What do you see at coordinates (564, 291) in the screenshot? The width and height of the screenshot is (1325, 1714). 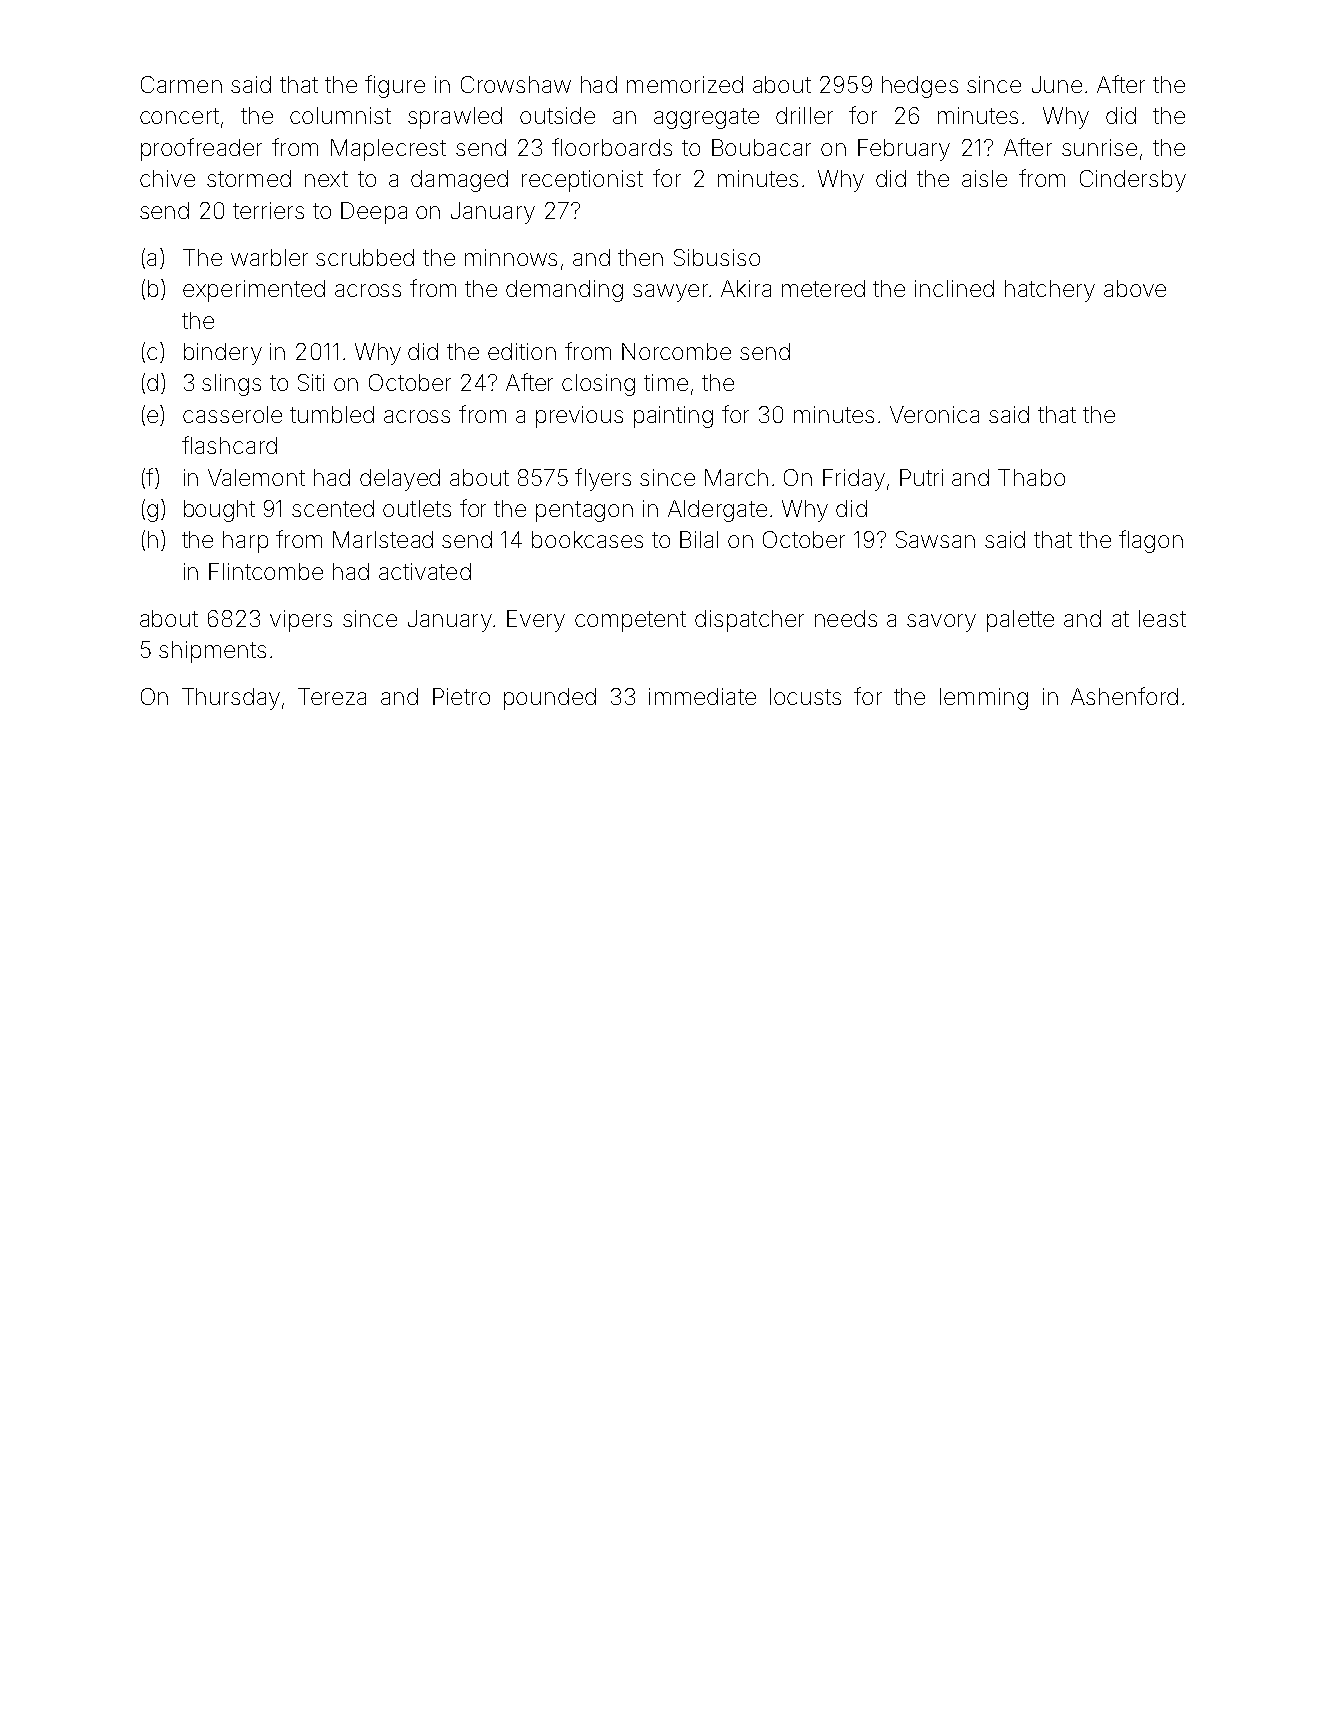 I see `demanding` at bounding box center [564, 291].
